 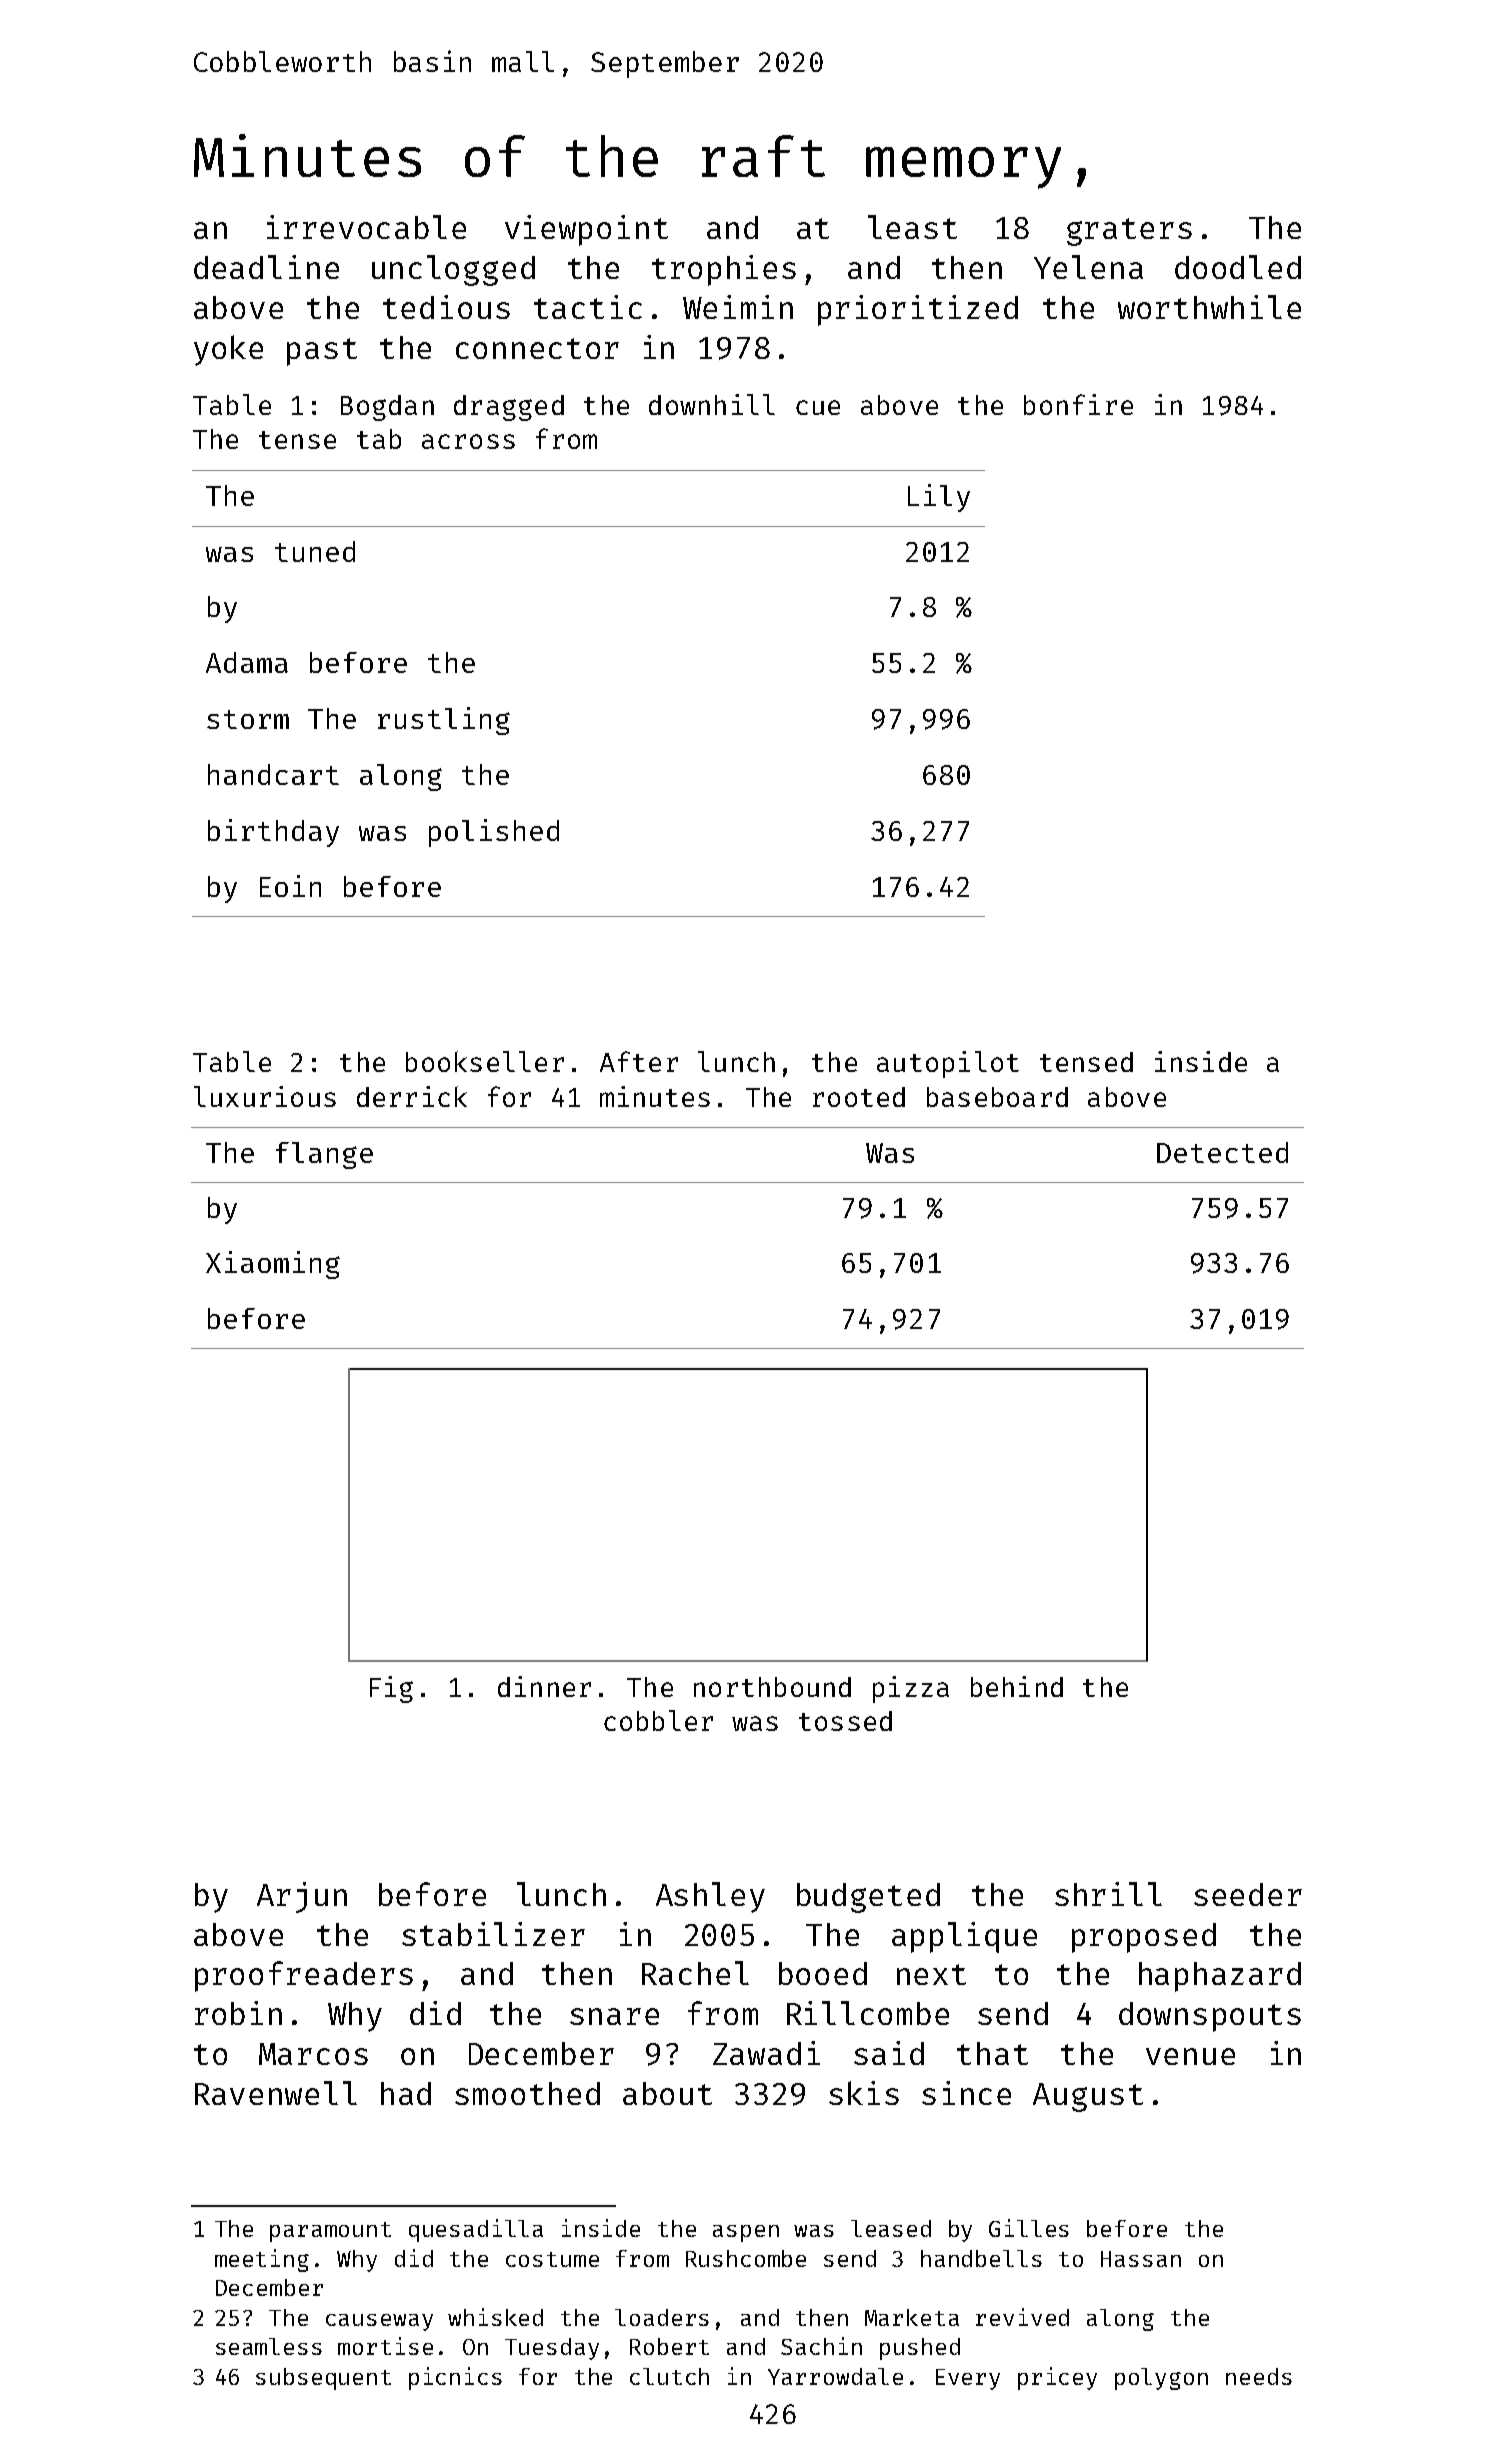 What do you see at coordinates (669, 2376) in the document?
I see `clutch` at bounding box center [669, 2376].
